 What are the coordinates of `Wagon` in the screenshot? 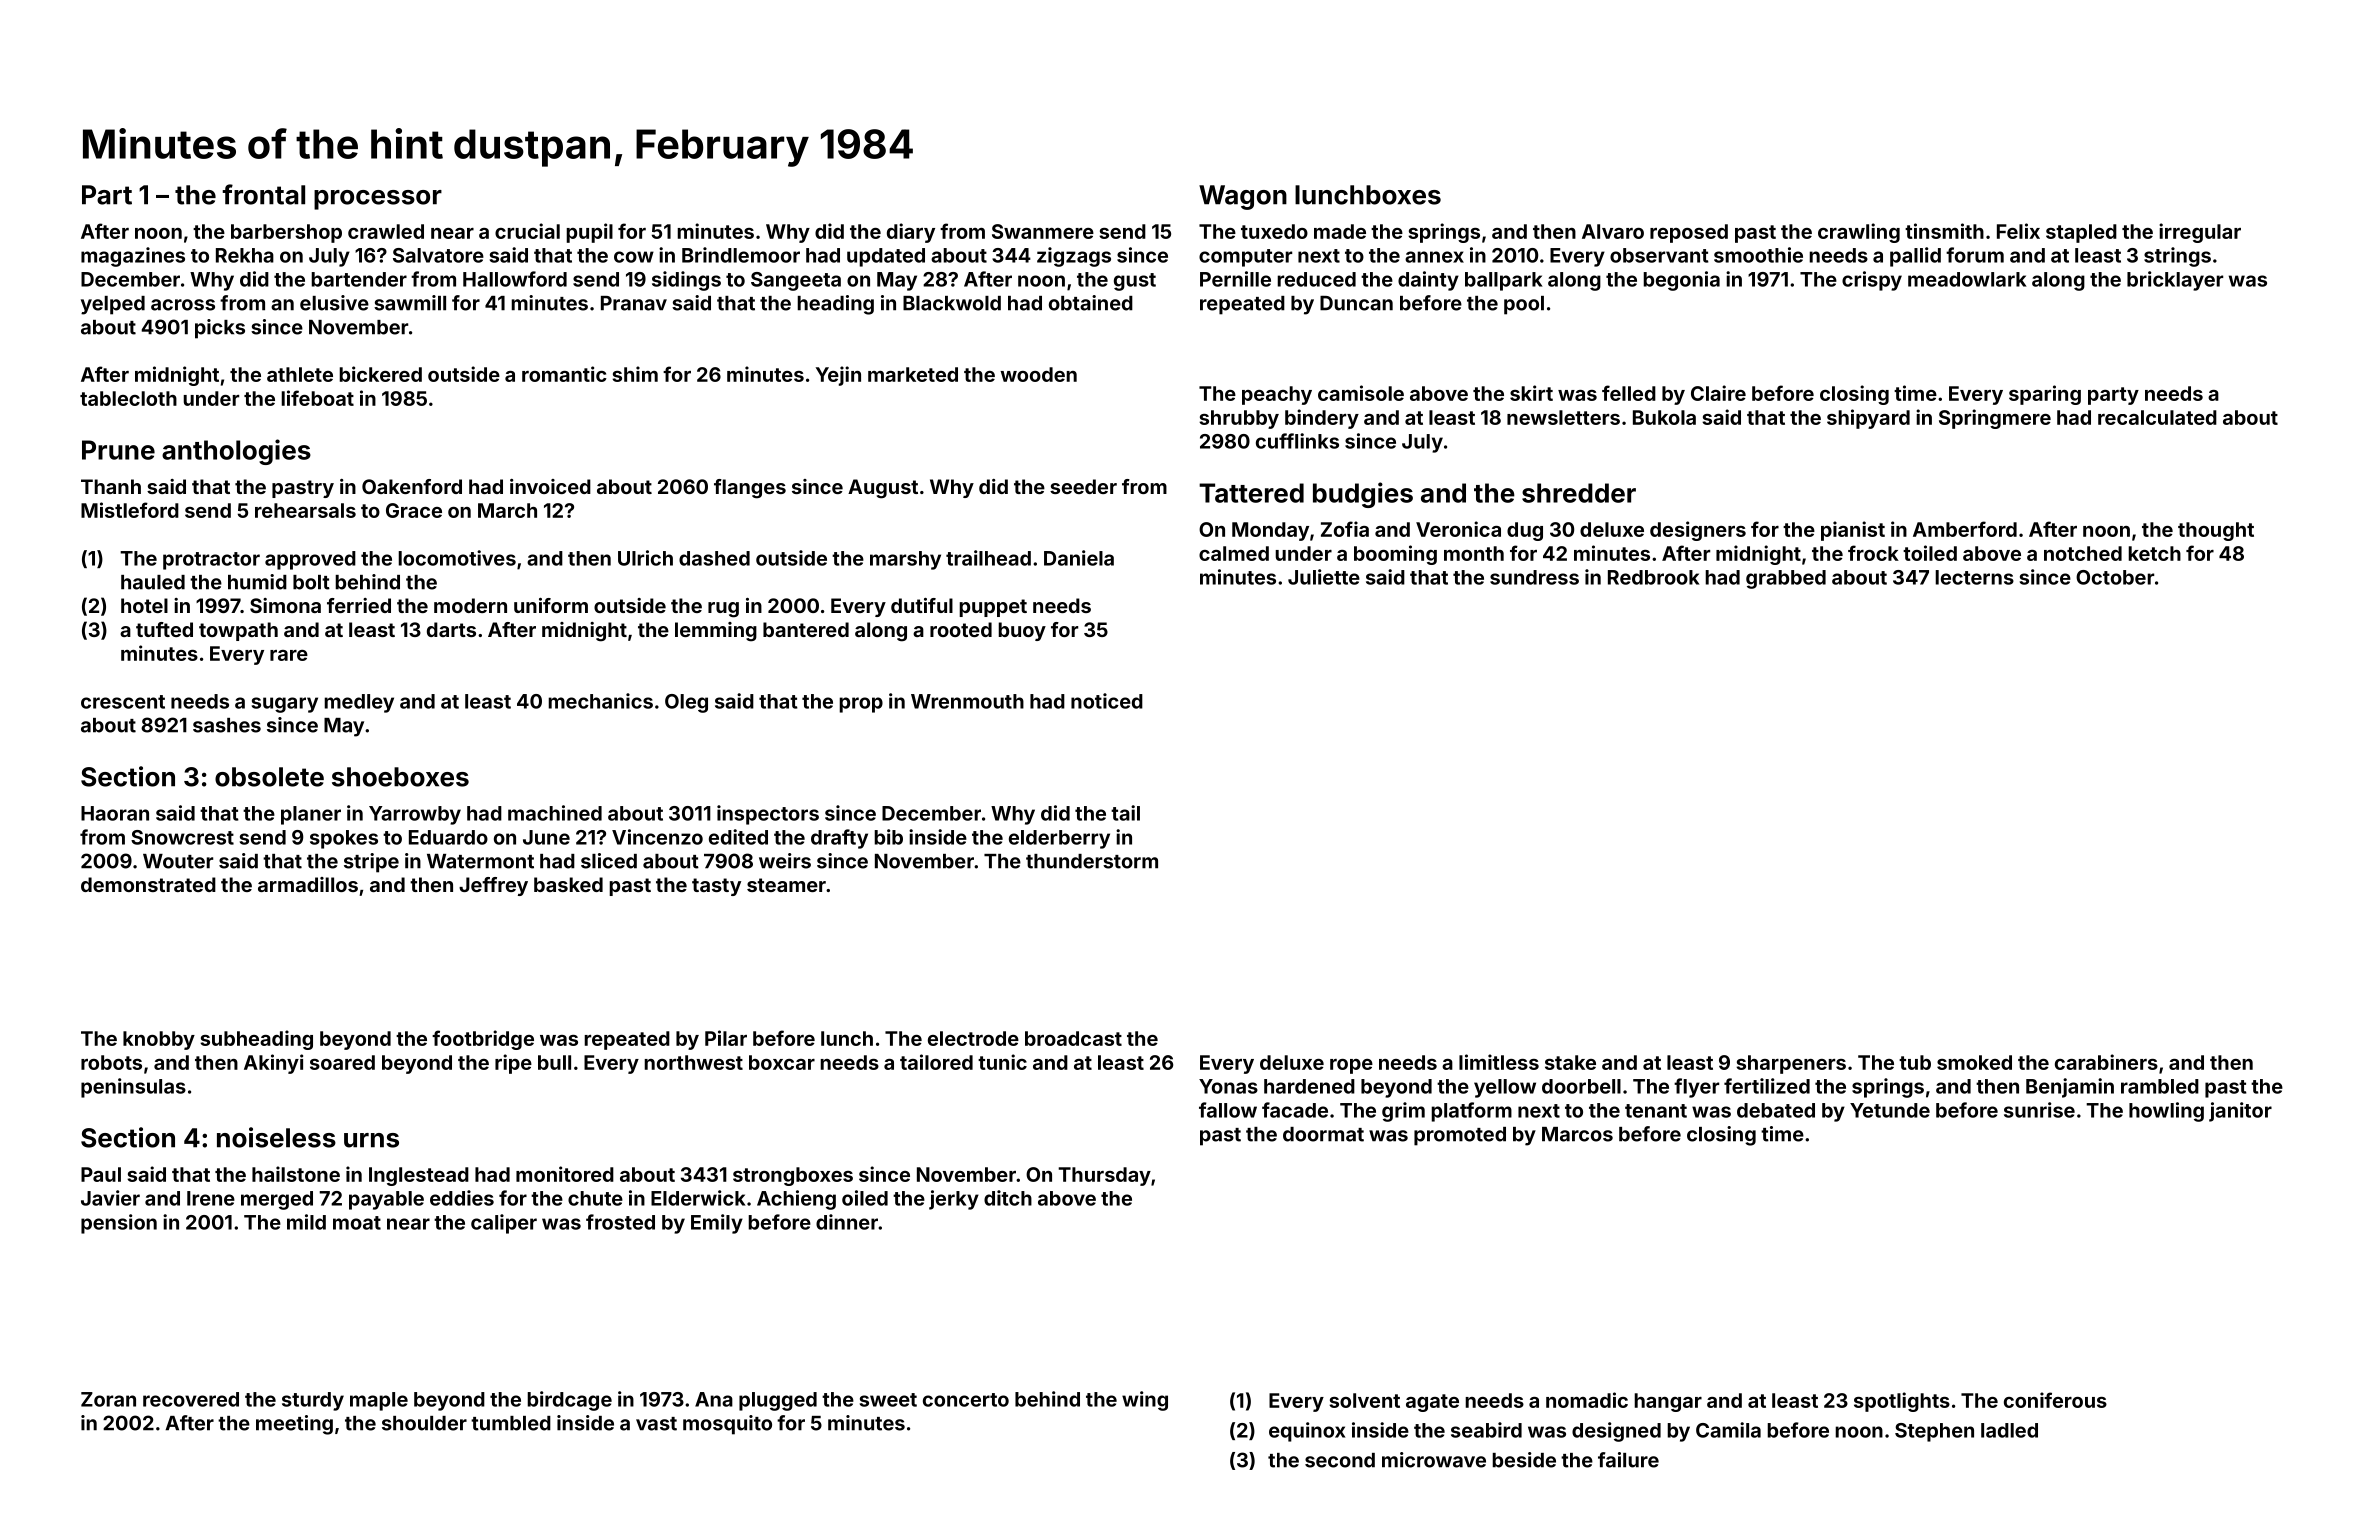 It's located at (1243, 197).
